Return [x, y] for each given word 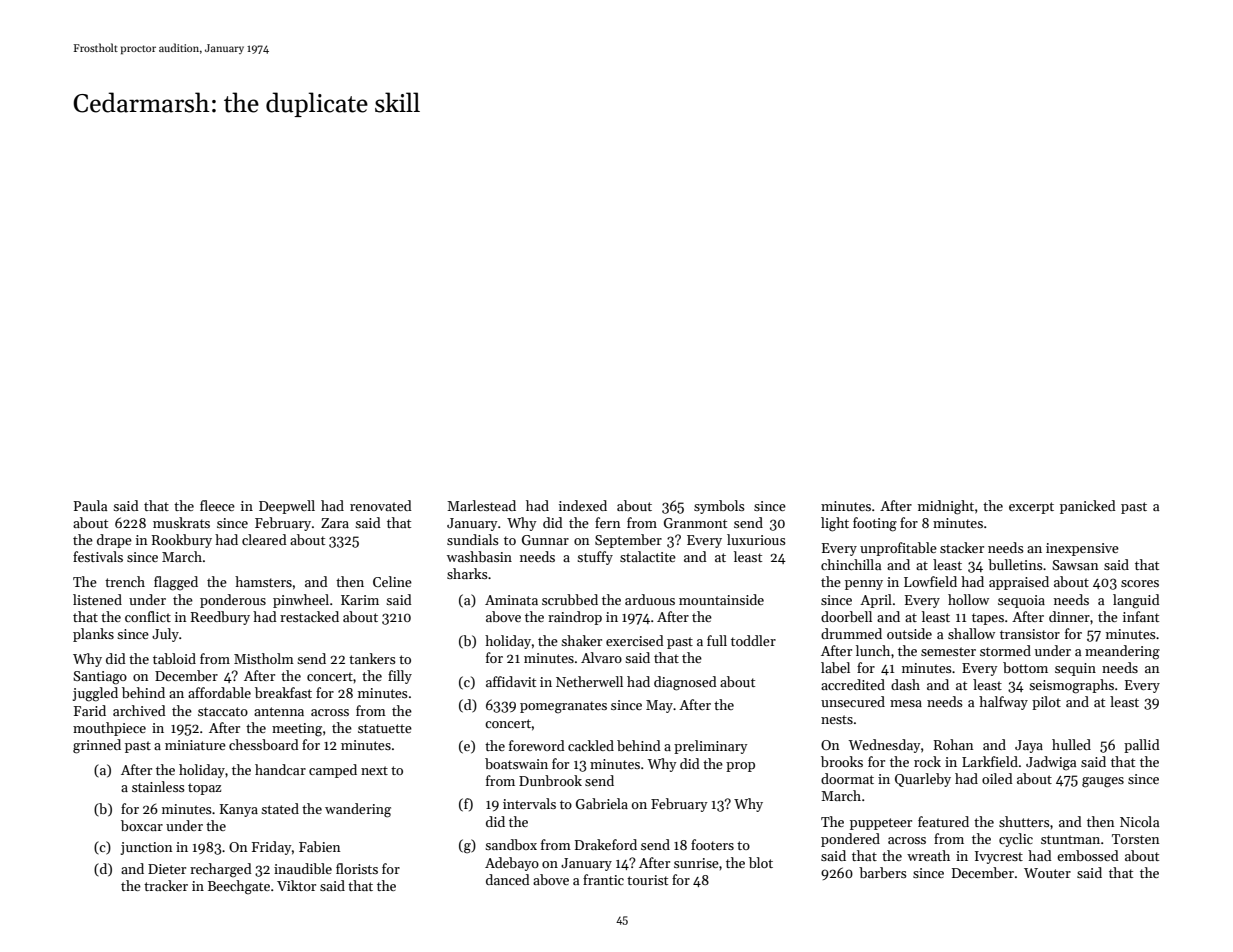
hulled [1071, 744]
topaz [204, 789]
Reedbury [220, 618]
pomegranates [563, 707]
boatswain [516, 763]
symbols [719, 507]
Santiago [100, 678]
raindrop [575, 618]
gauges [1103, 782]
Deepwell [287, 507]
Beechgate [239, 887]
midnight [946, 507]
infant [1141, 616]
